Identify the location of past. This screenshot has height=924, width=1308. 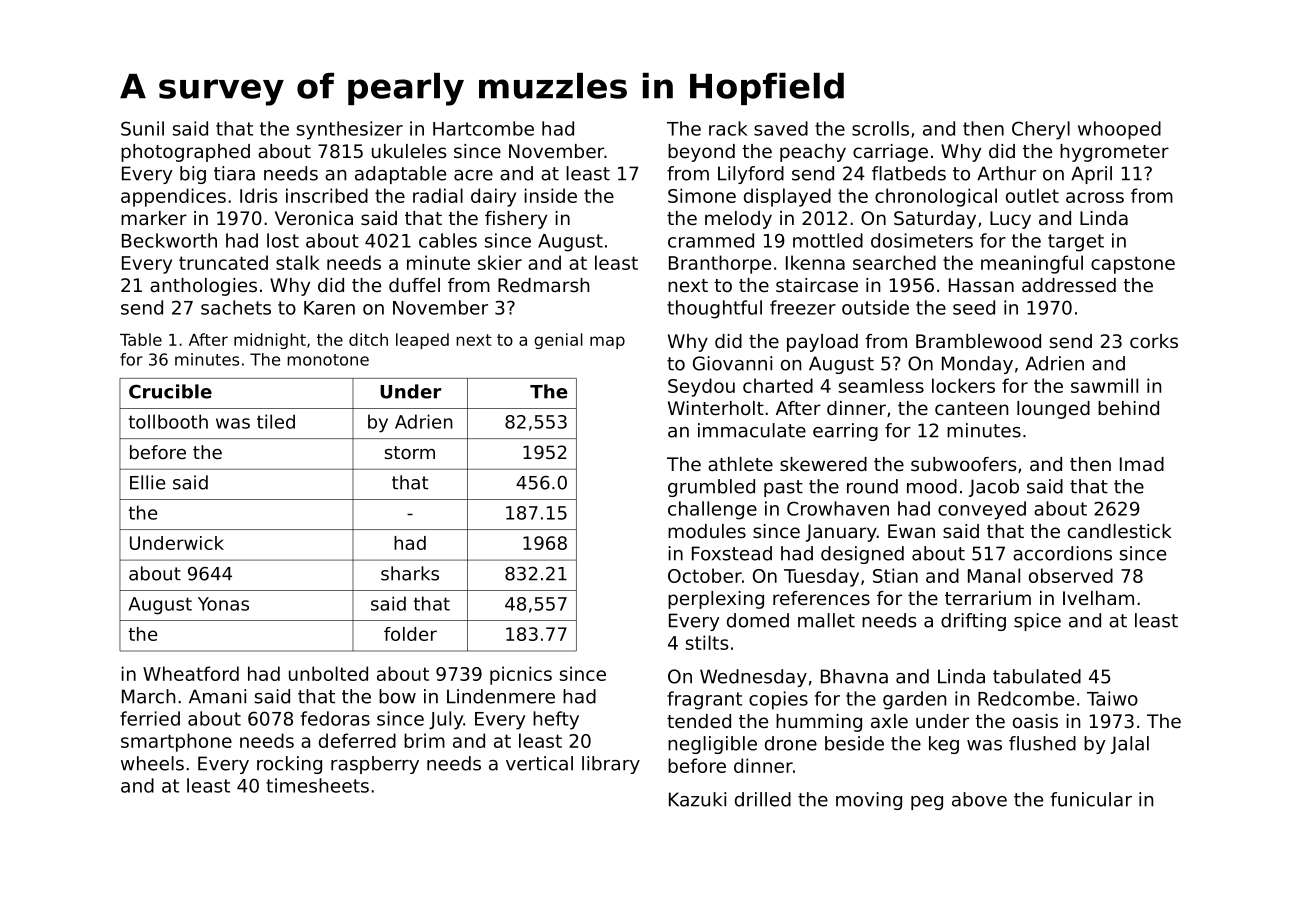
(783, 488).
